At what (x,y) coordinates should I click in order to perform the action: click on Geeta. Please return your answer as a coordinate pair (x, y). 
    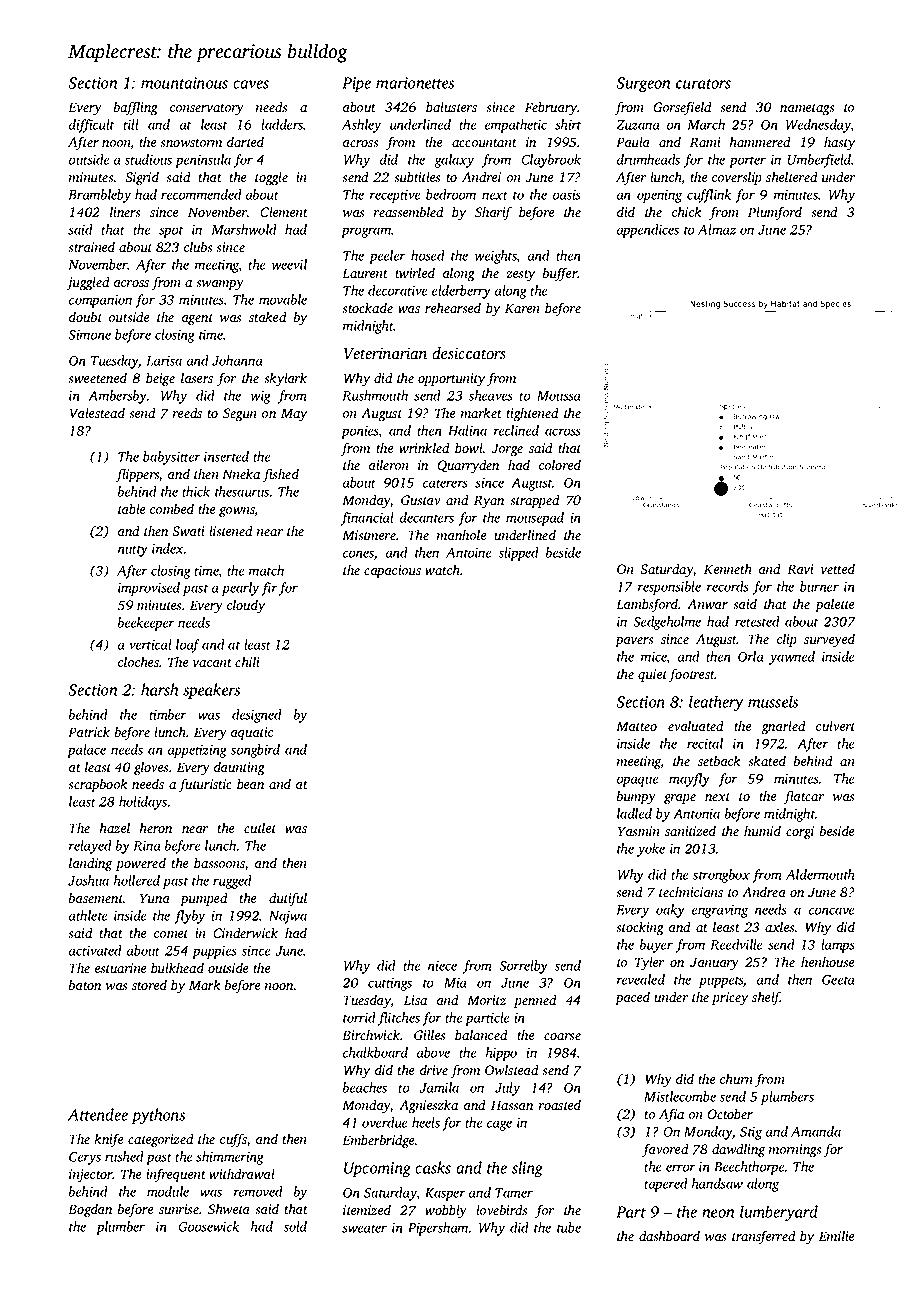
    Looking at the image, I should click on (838, 980).
